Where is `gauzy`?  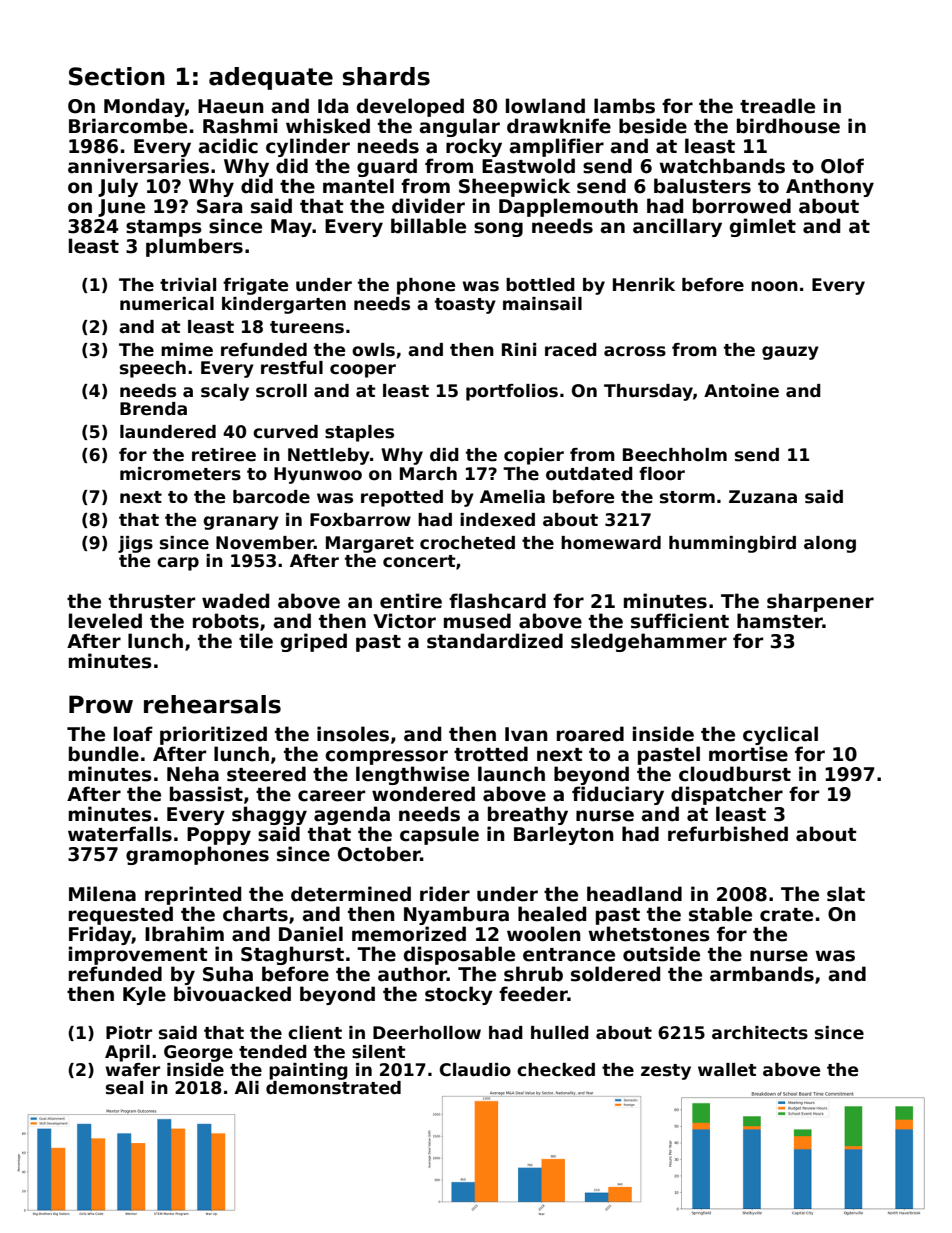 gauzy is located at coordinates (790, 353).
